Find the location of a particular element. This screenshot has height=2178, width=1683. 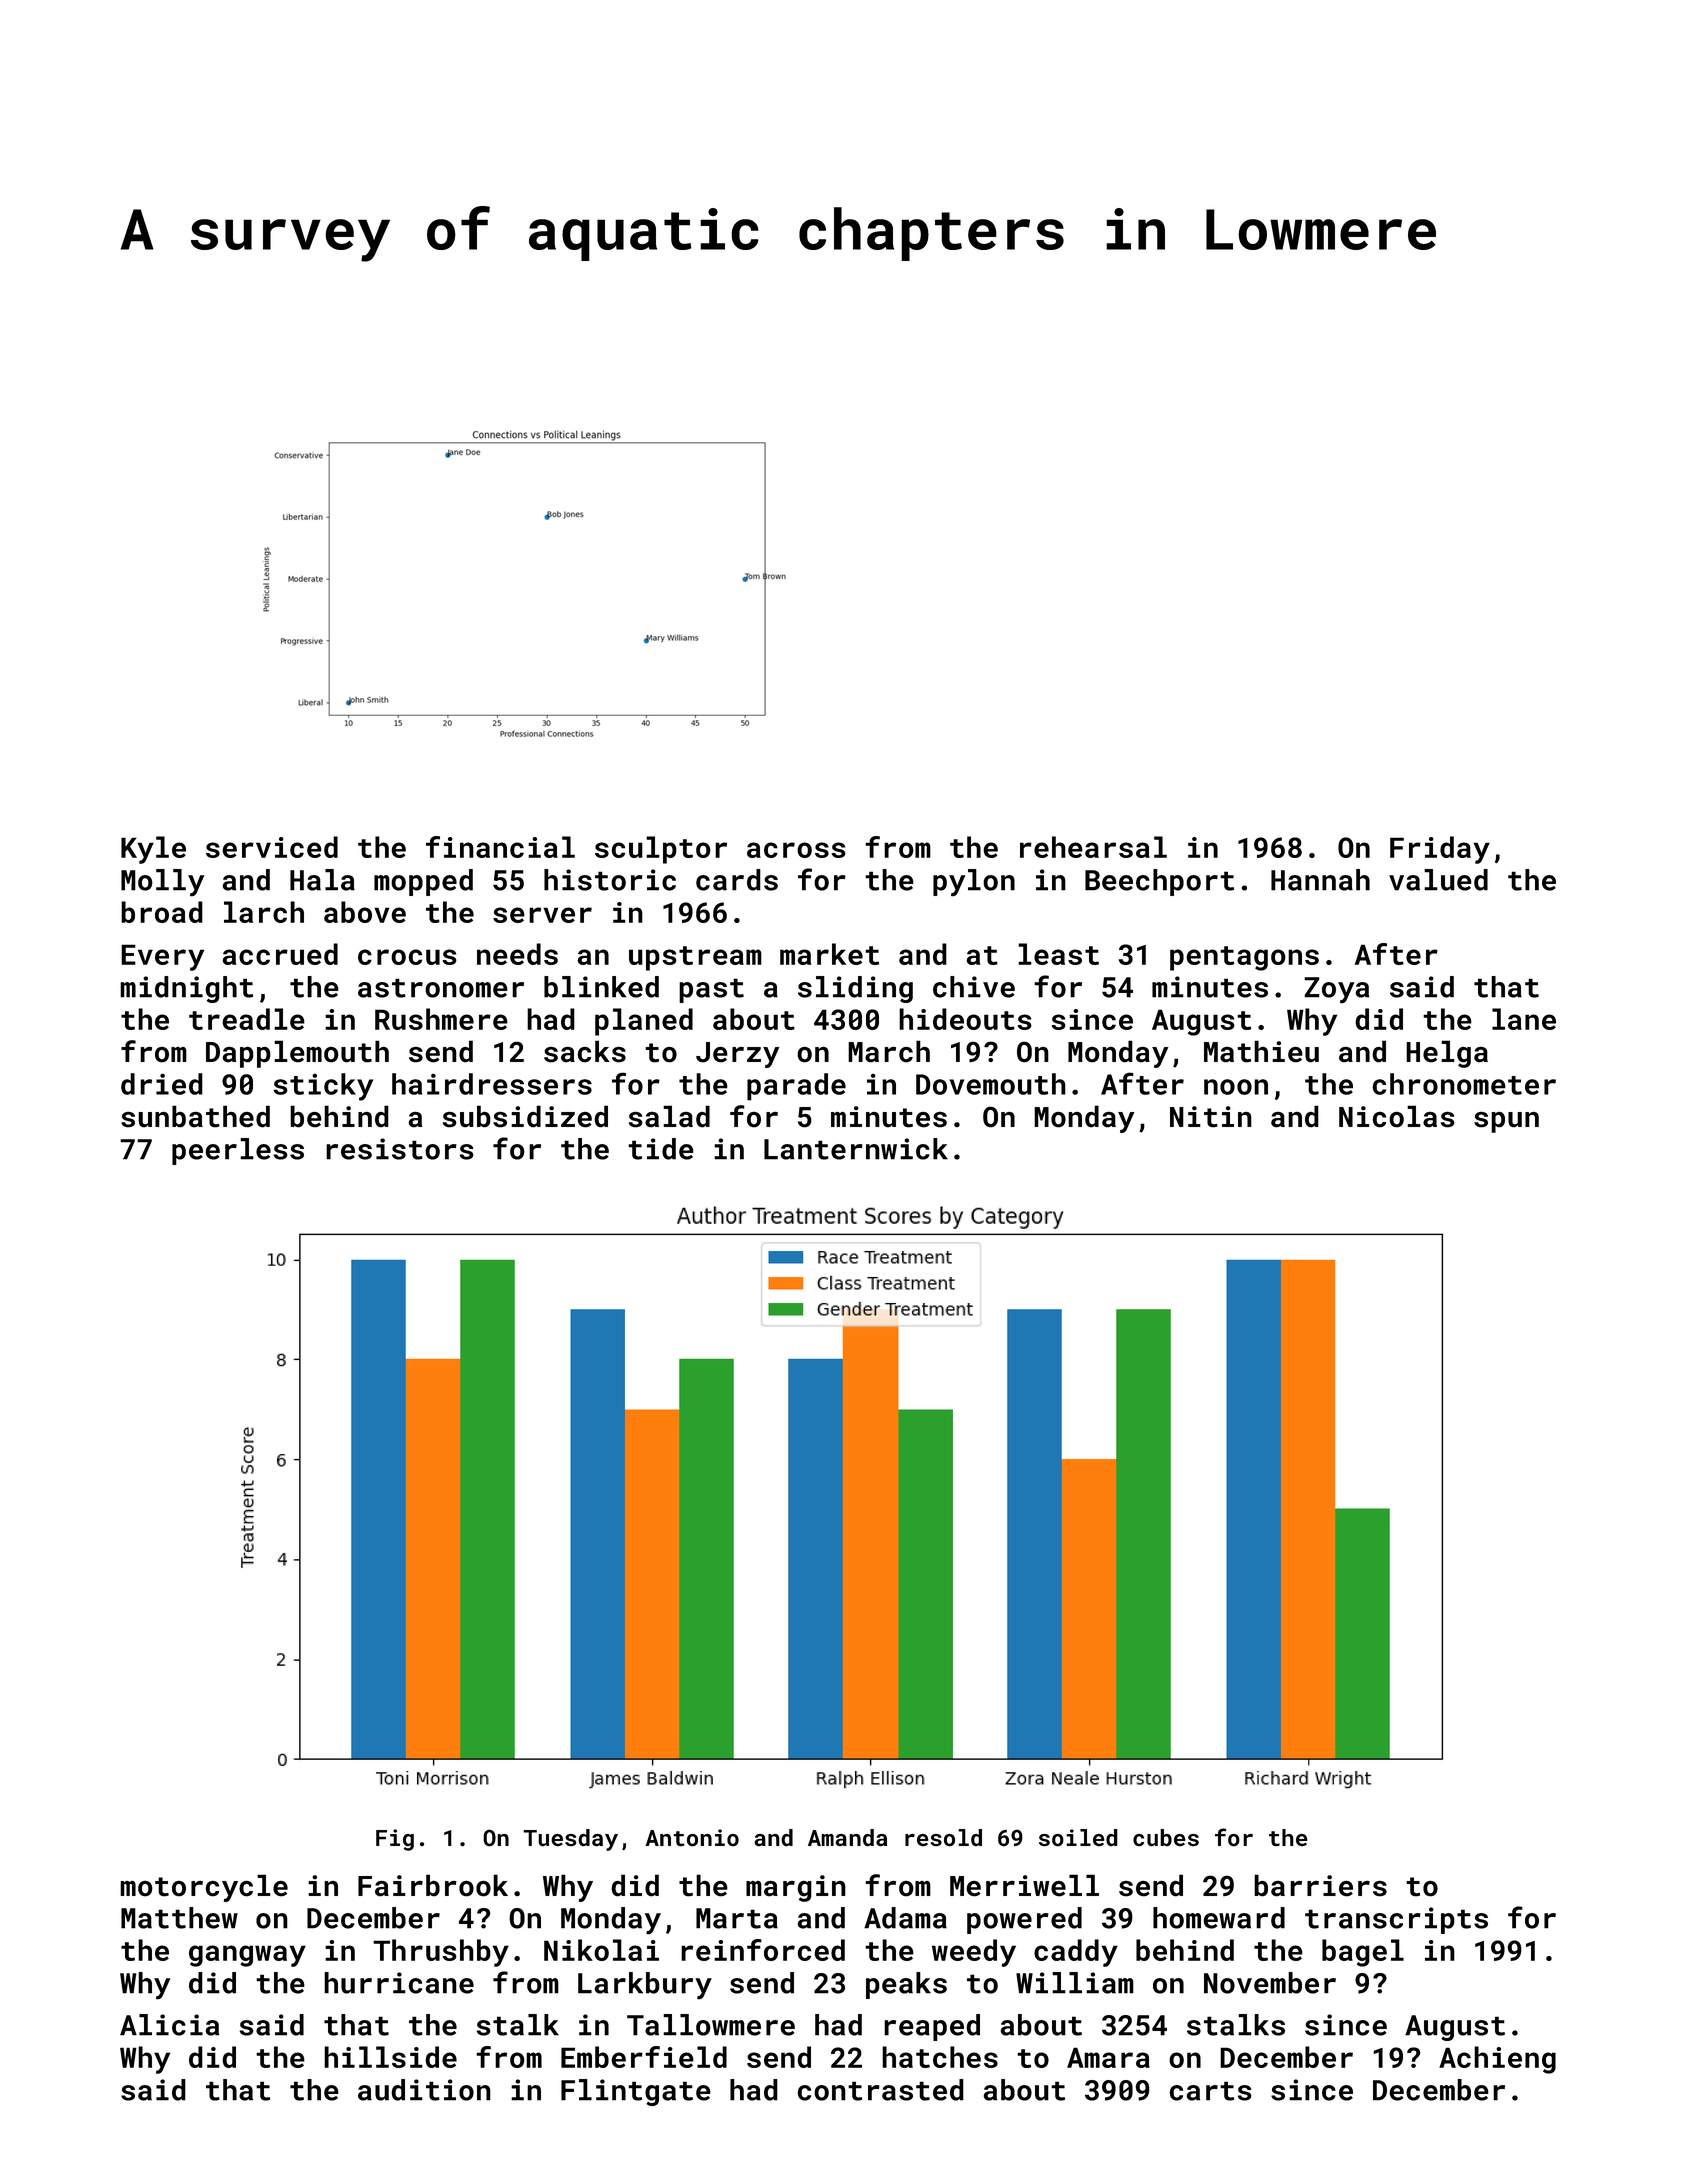

serviced is located at coordinates (272, 847).
